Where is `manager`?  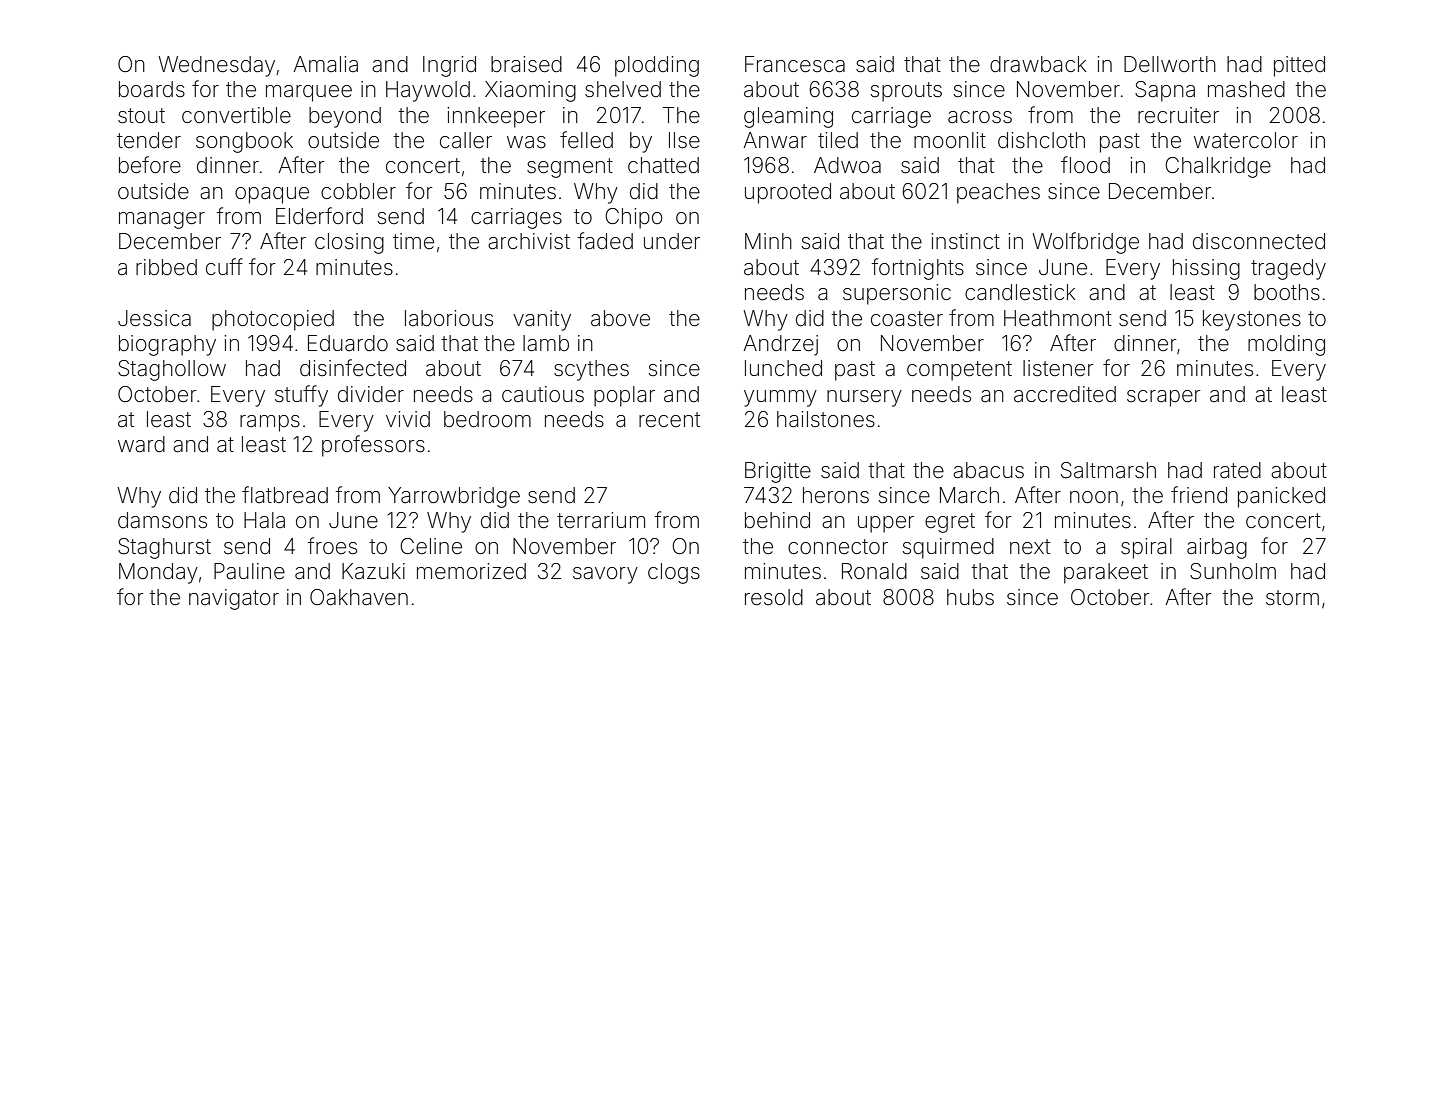
manager is located at coordinates (162, 220).
